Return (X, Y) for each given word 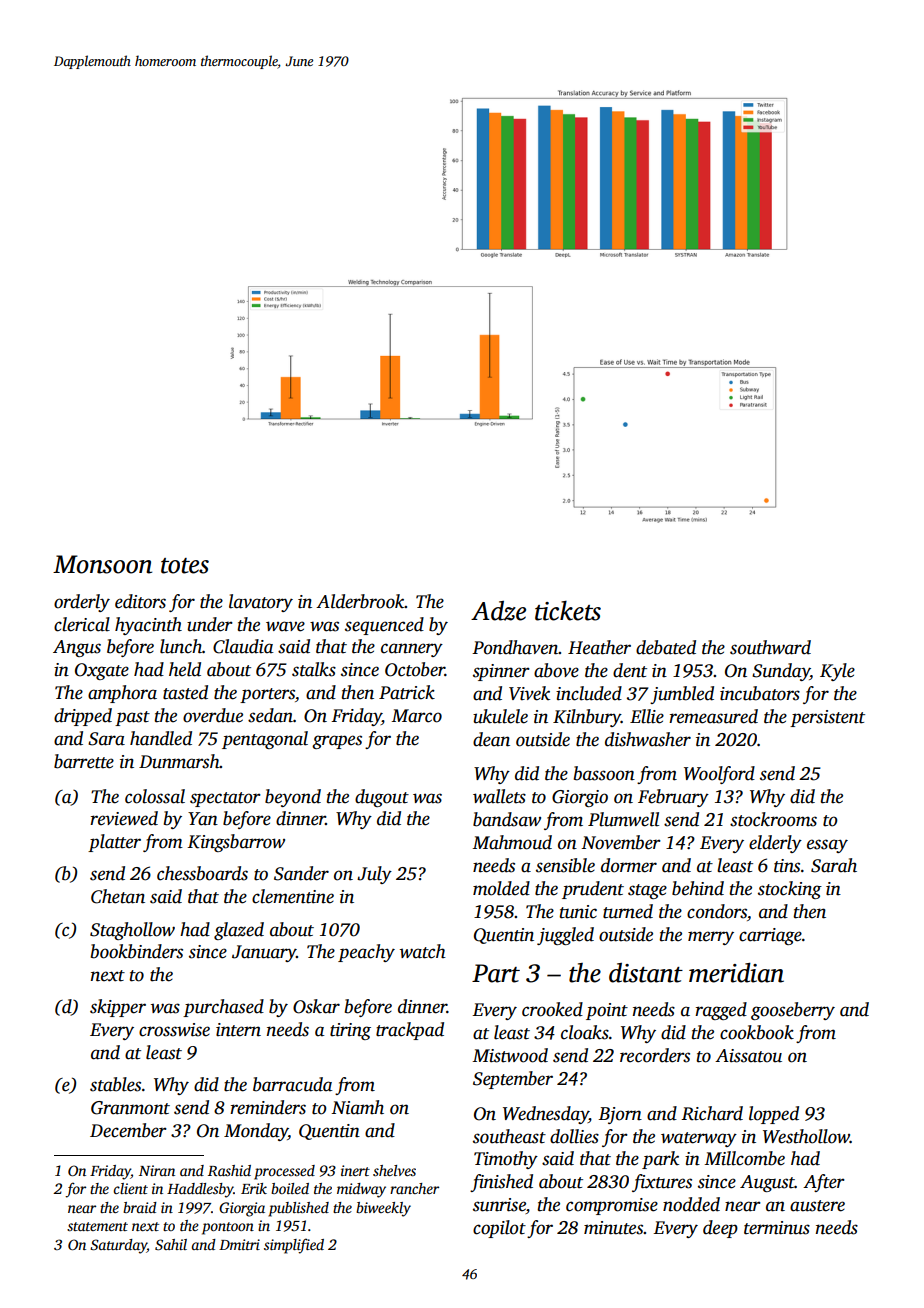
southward (770, 647)
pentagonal (265, 740)
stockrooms (773, 819)
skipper (118, 1008)
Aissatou (748, 1056)
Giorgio (580, 798)
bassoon (604, 773)
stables (115, 1084)
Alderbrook (360, 601)
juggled (565, 936)
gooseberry (793, 1011)
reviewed (124, 818)
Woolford (719, 775)
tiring (350, 1031)
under (210, 624)
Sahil (171, 1244)
